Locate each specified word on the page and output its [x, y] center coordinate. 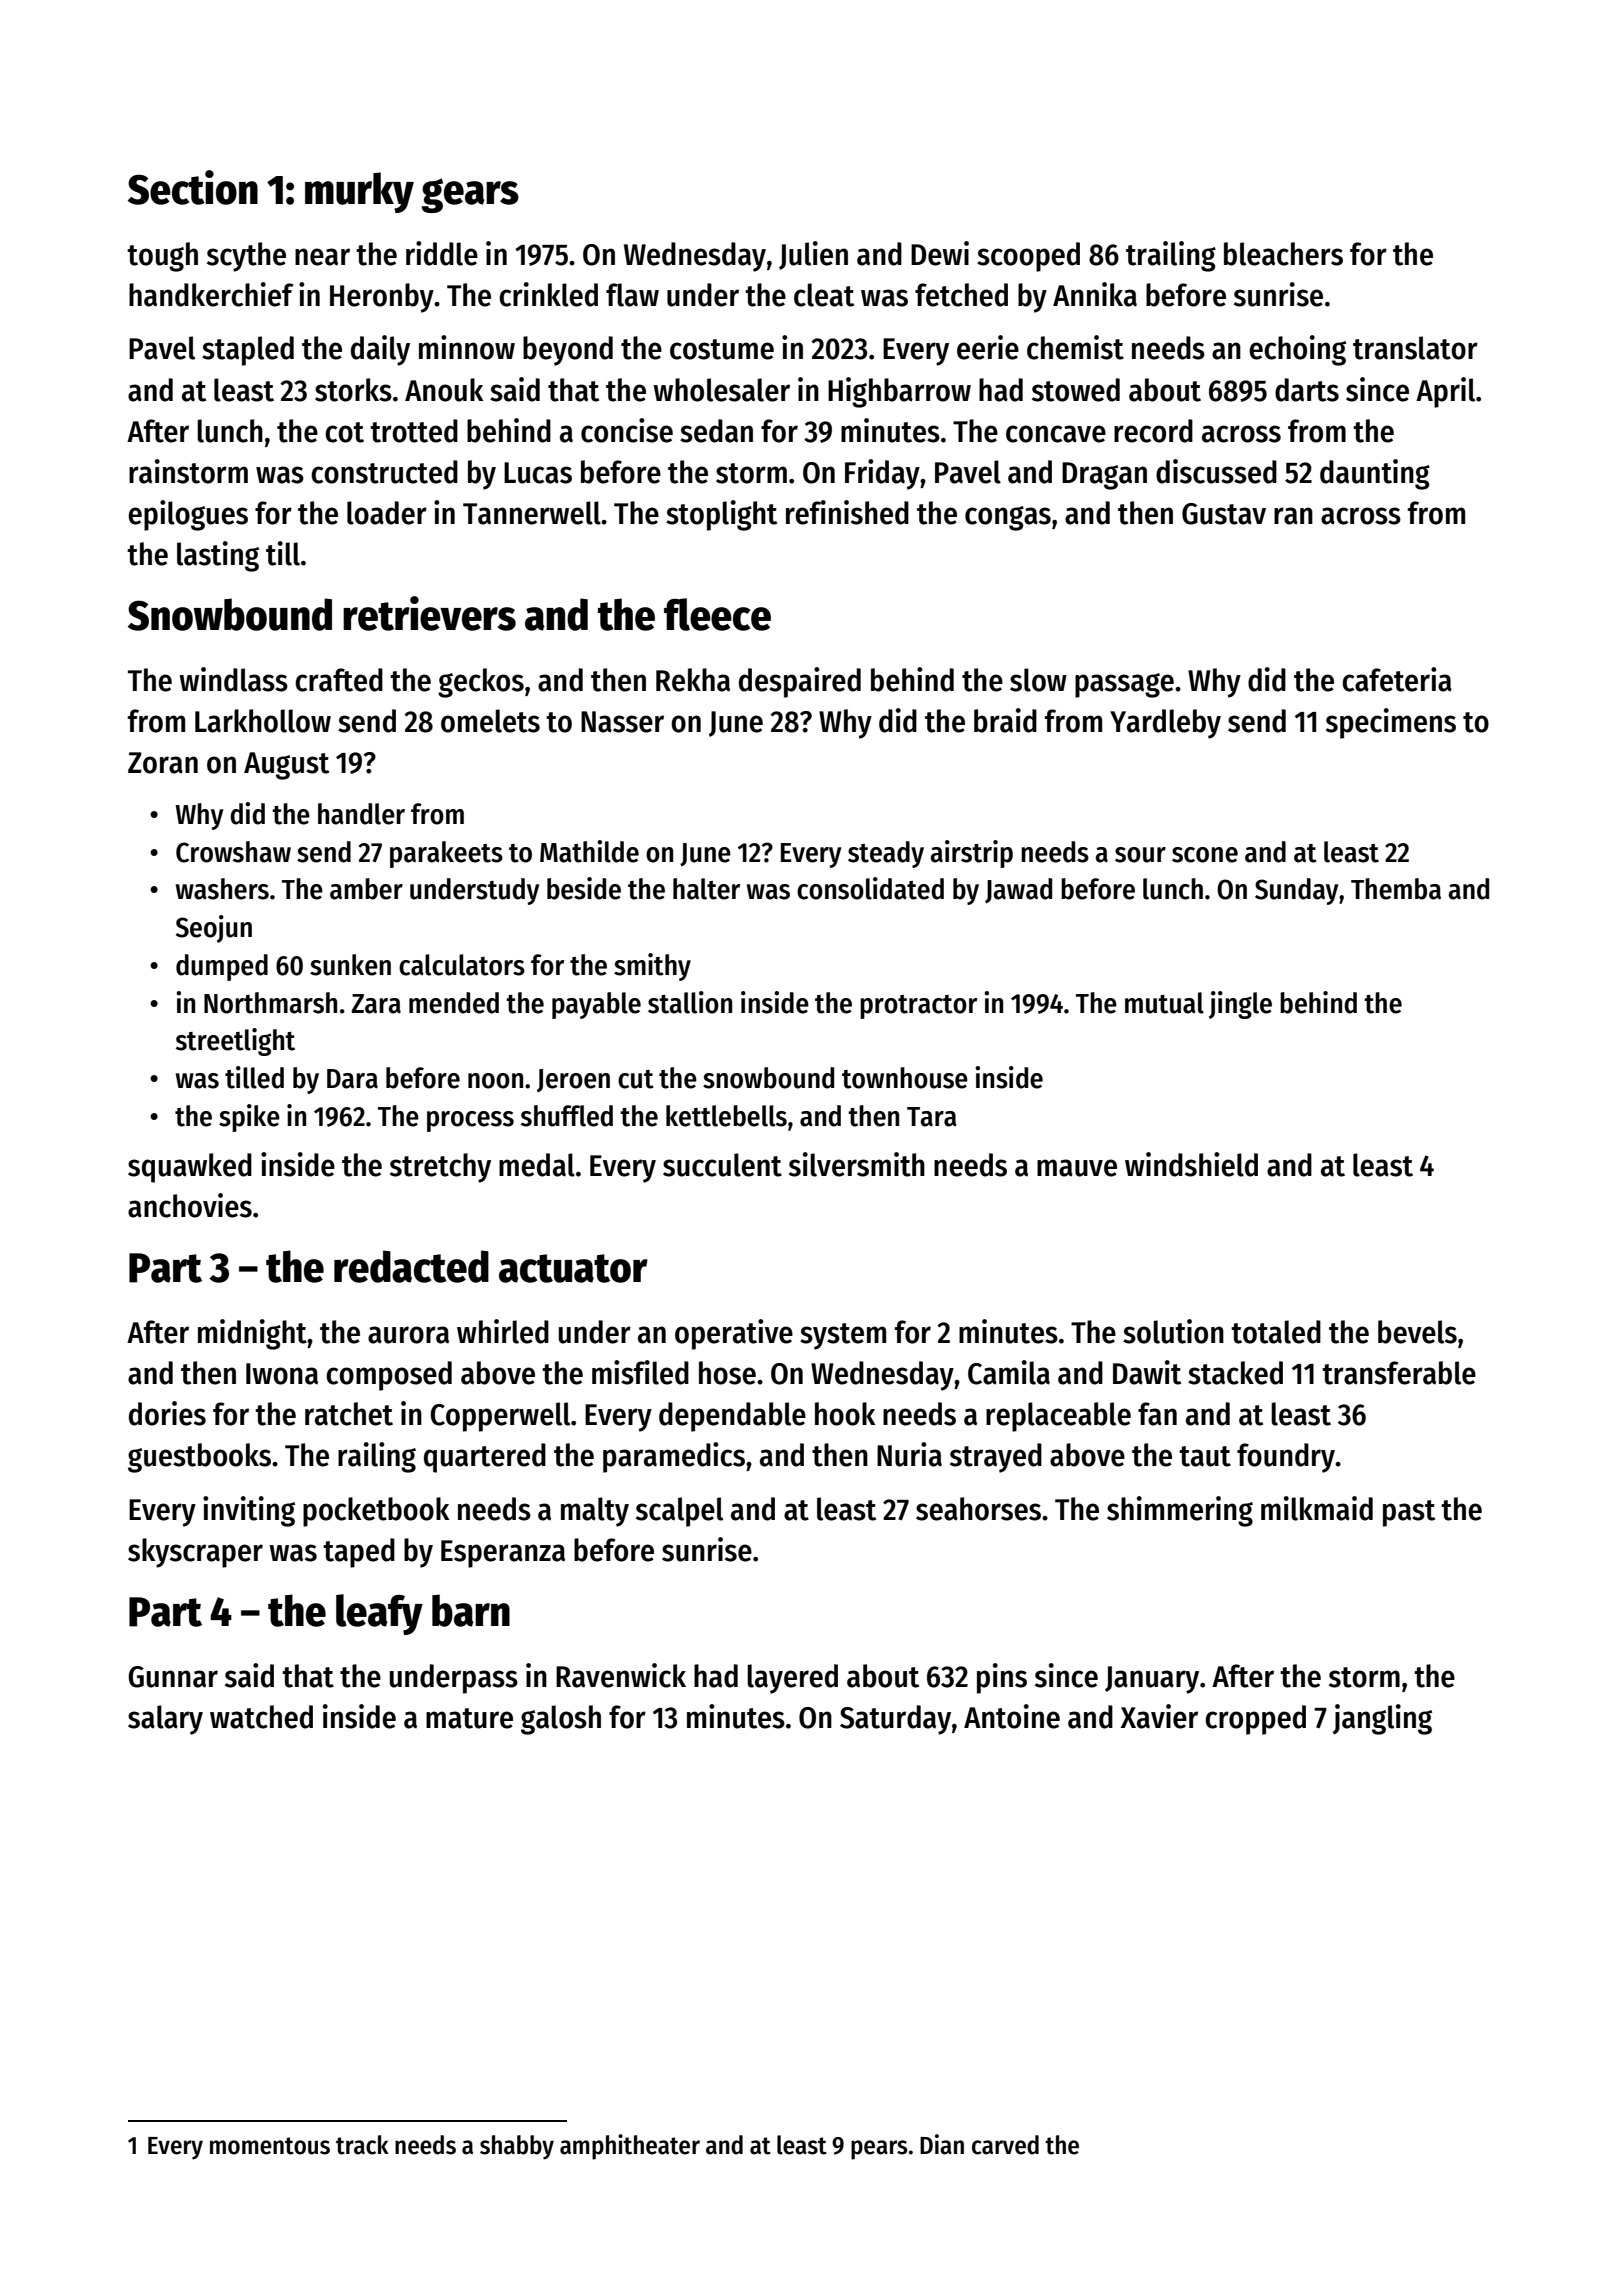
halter [706, 889]
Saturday [895, 1720]
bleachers [1283, 254]
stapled [248, 351]
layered [792, 1679]
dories [167, 1413]
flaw [632, 295]
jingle [1240, 1005]
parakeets [446, 854]
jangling [1382, 1719]
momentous [270, 2146]
